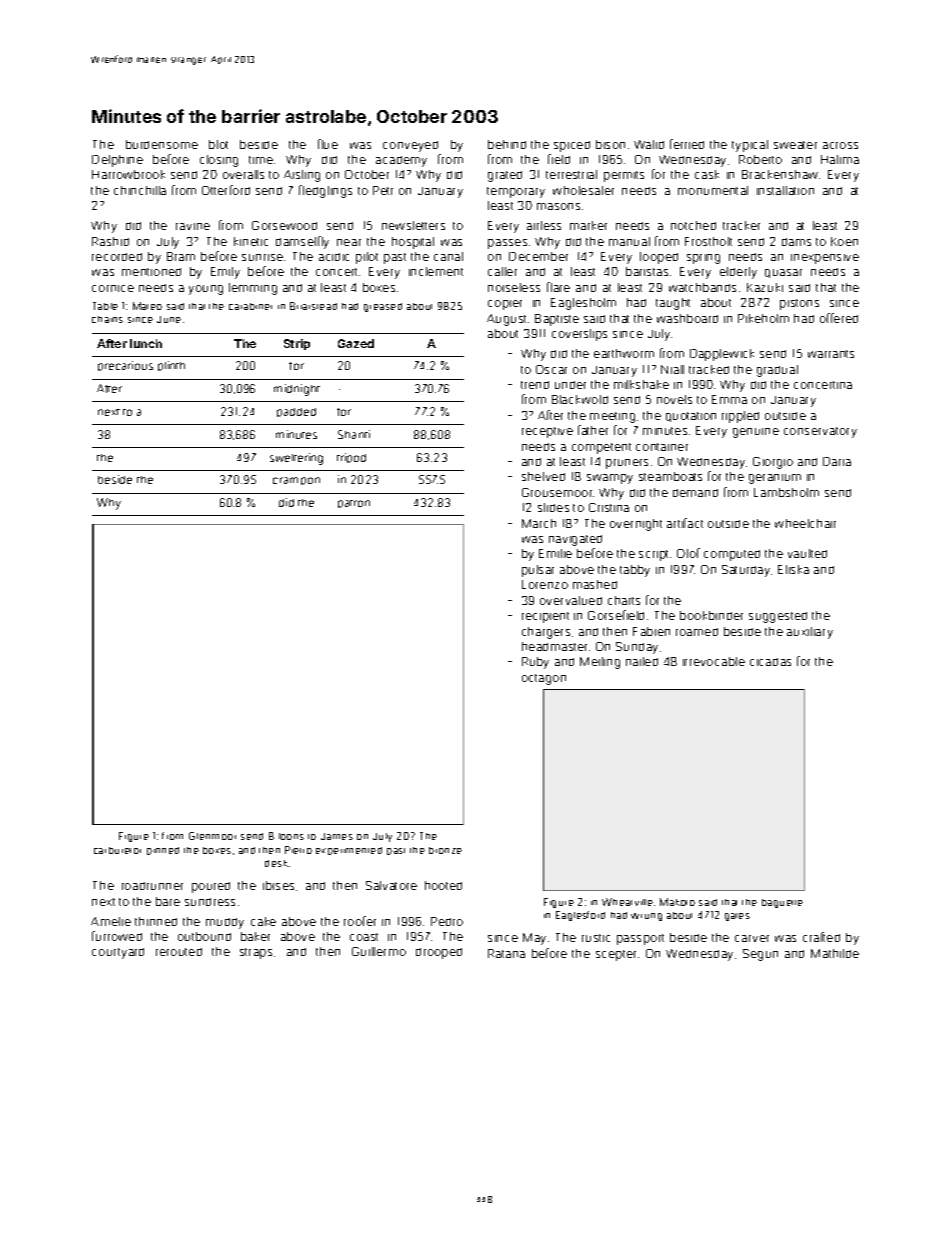 The width and height of the screenshot is (952, 1233). Describe the element at coordinates (262, 257) in the screenshot. I see `sunrise` at that location.
